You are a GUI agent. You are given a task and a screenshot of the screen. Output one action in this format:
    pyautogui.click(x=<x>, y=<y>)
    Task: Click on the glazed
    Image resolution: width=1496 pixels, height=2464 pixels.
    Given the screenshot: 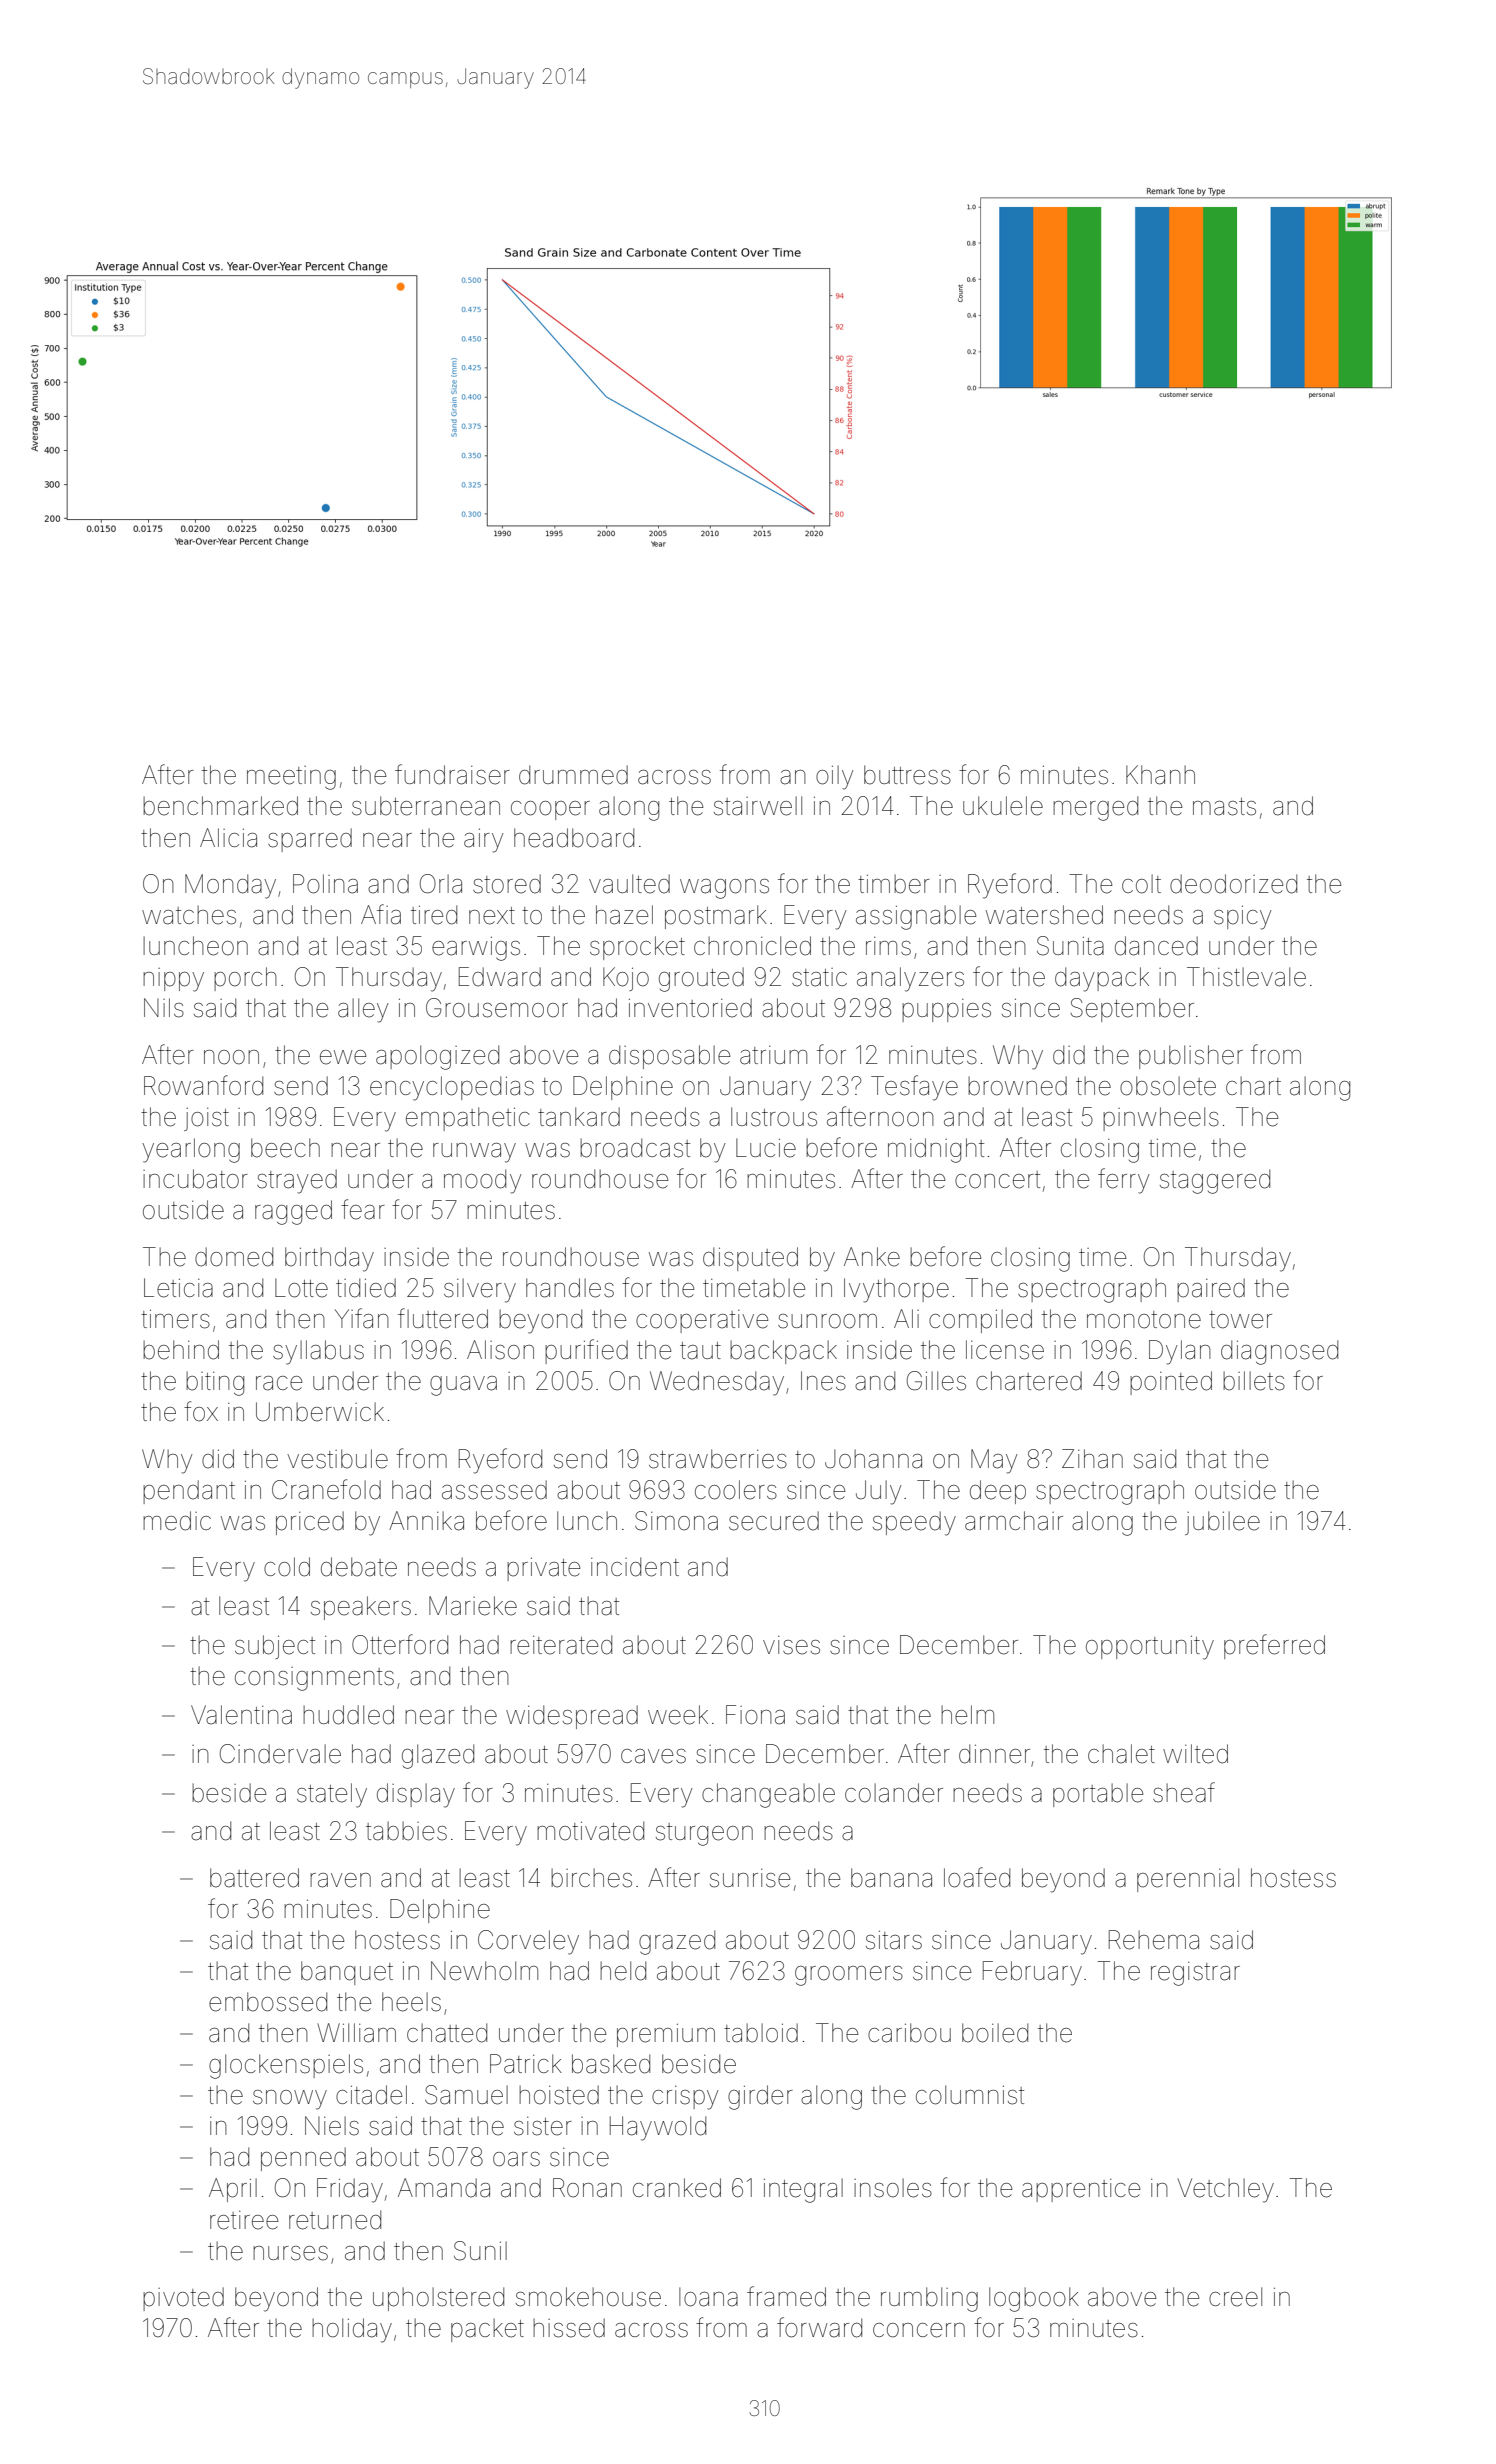 What is the action you would take?
    pyautogui.click(x=438, y=1756)
